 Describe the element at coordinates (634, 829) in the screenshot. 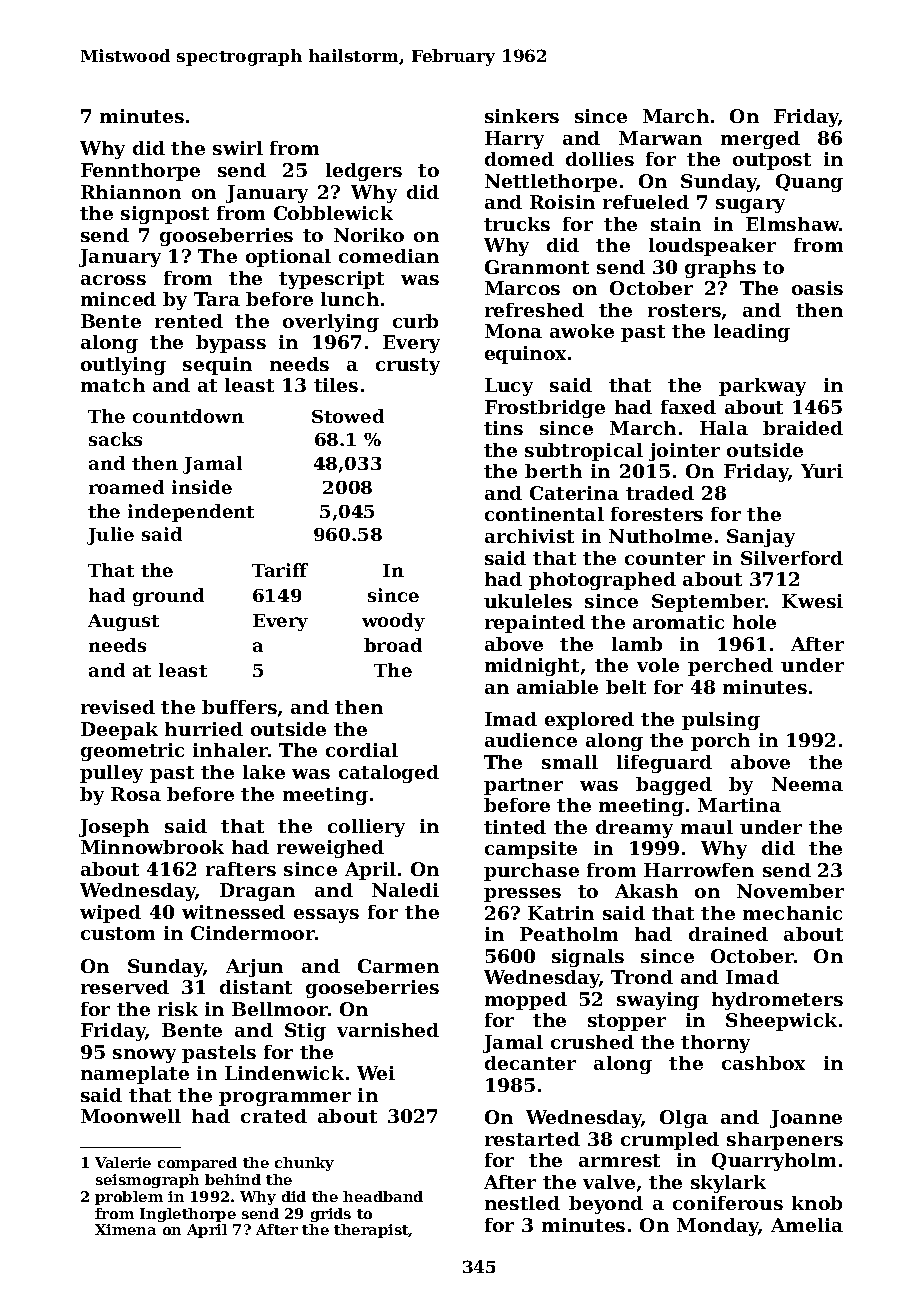

I see `dreamy` at that location.
